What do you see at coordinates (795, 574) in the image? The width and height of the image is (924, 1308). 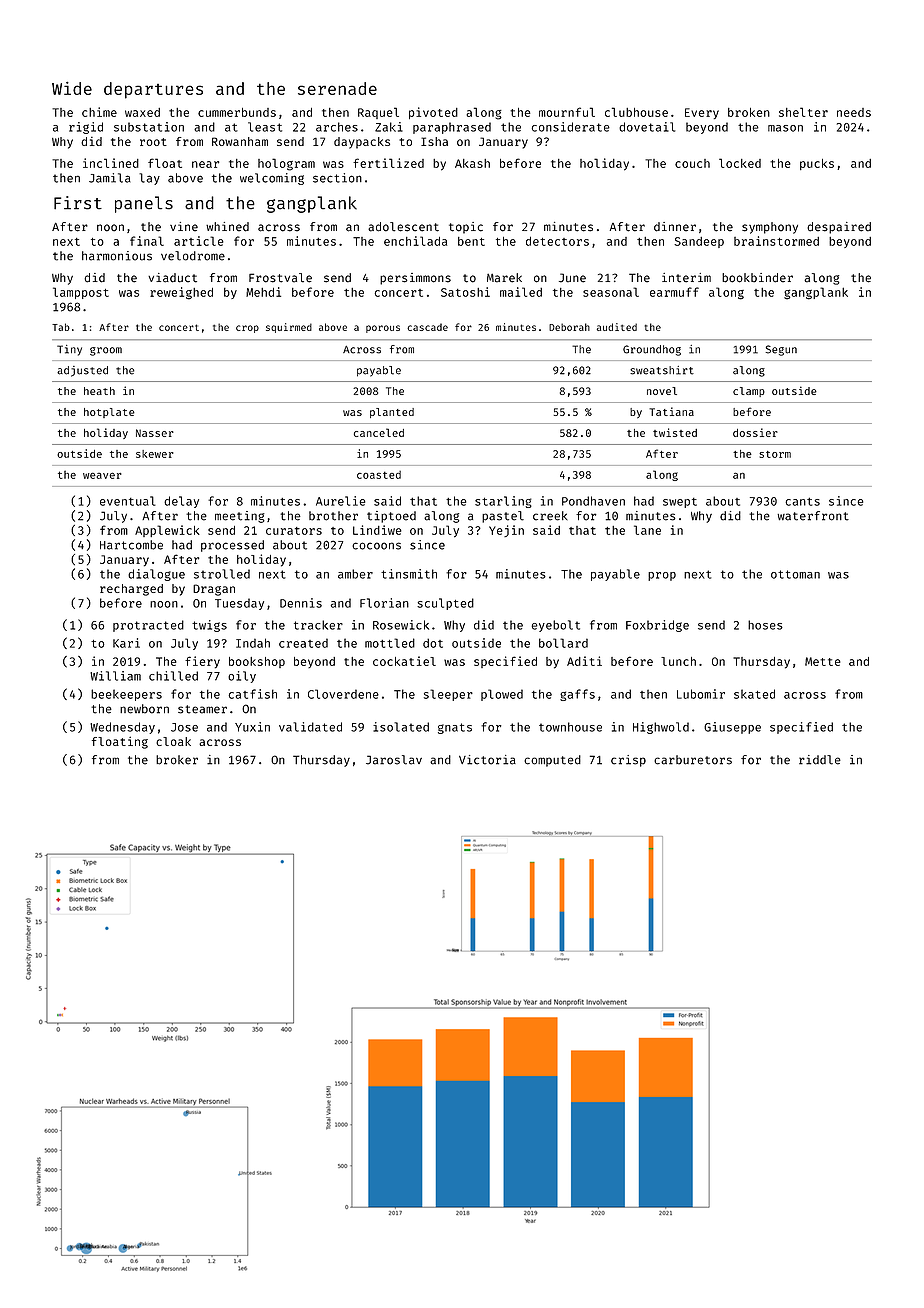 I see `ottoman` at bounding box center [795, 574].
